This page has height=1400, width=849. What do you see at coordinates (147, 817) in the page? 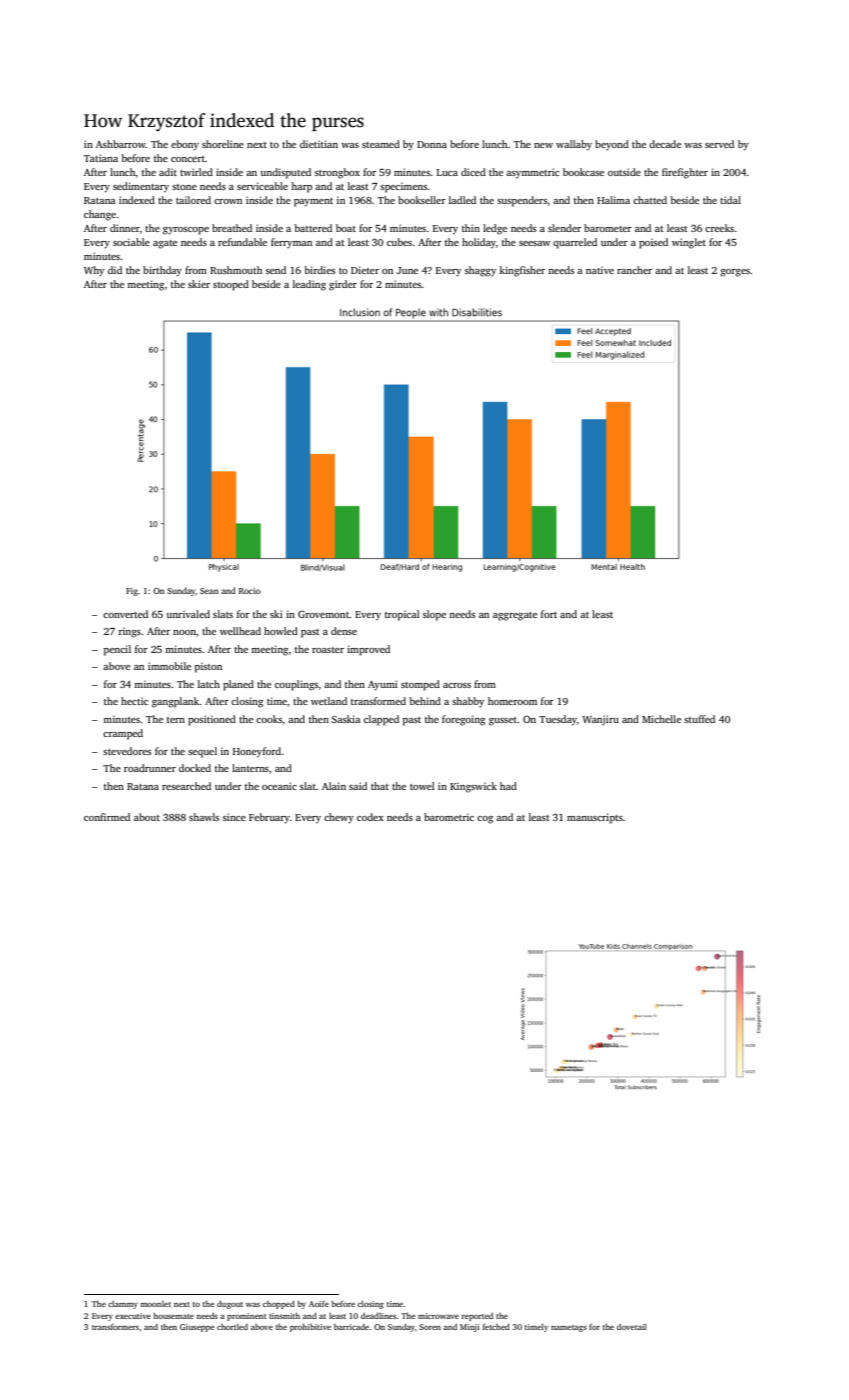
I see `about` at bounding box center [147, 817].
